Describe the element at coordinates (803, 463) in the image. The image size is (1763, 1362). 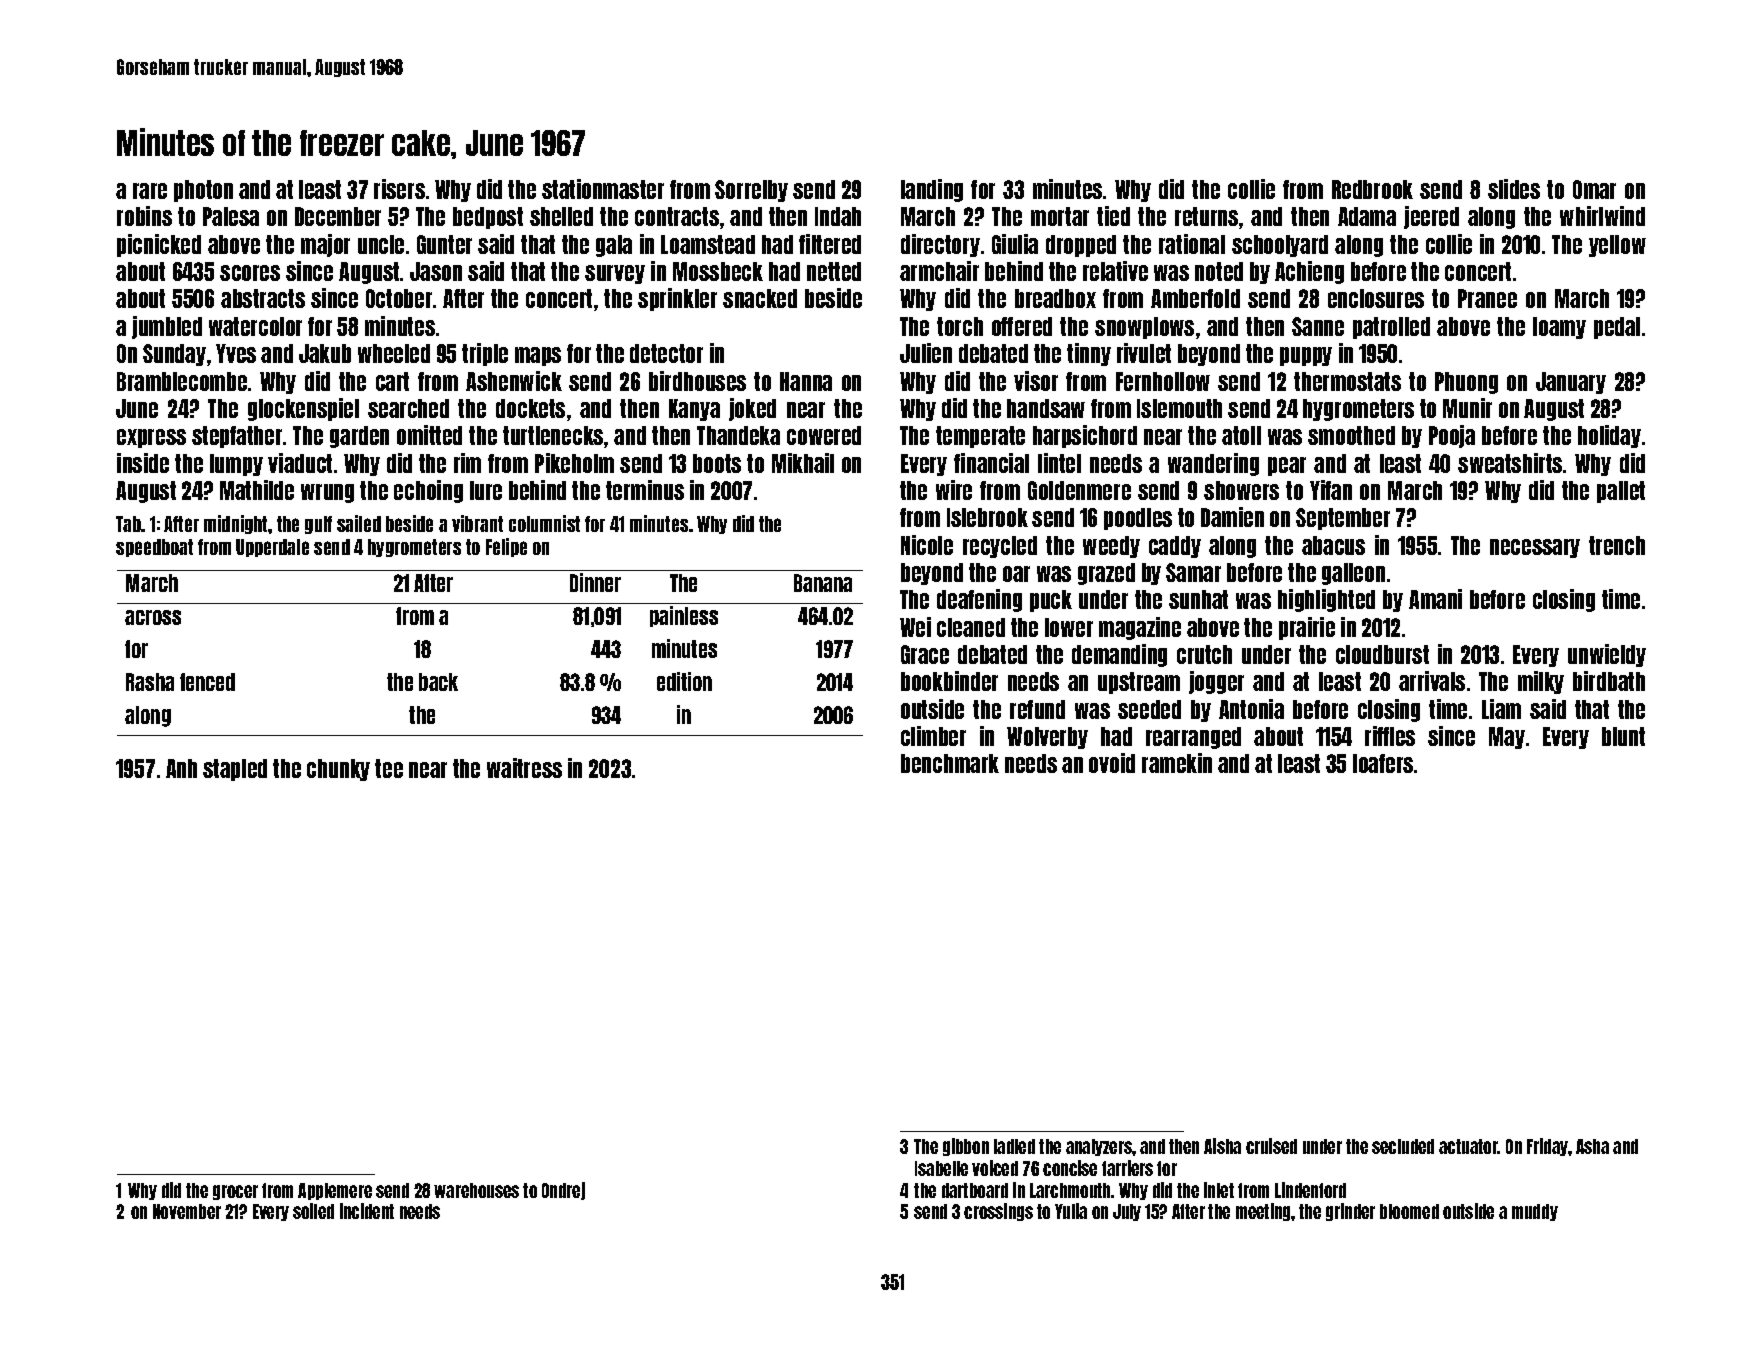
I see `Mikhail` at that location.
